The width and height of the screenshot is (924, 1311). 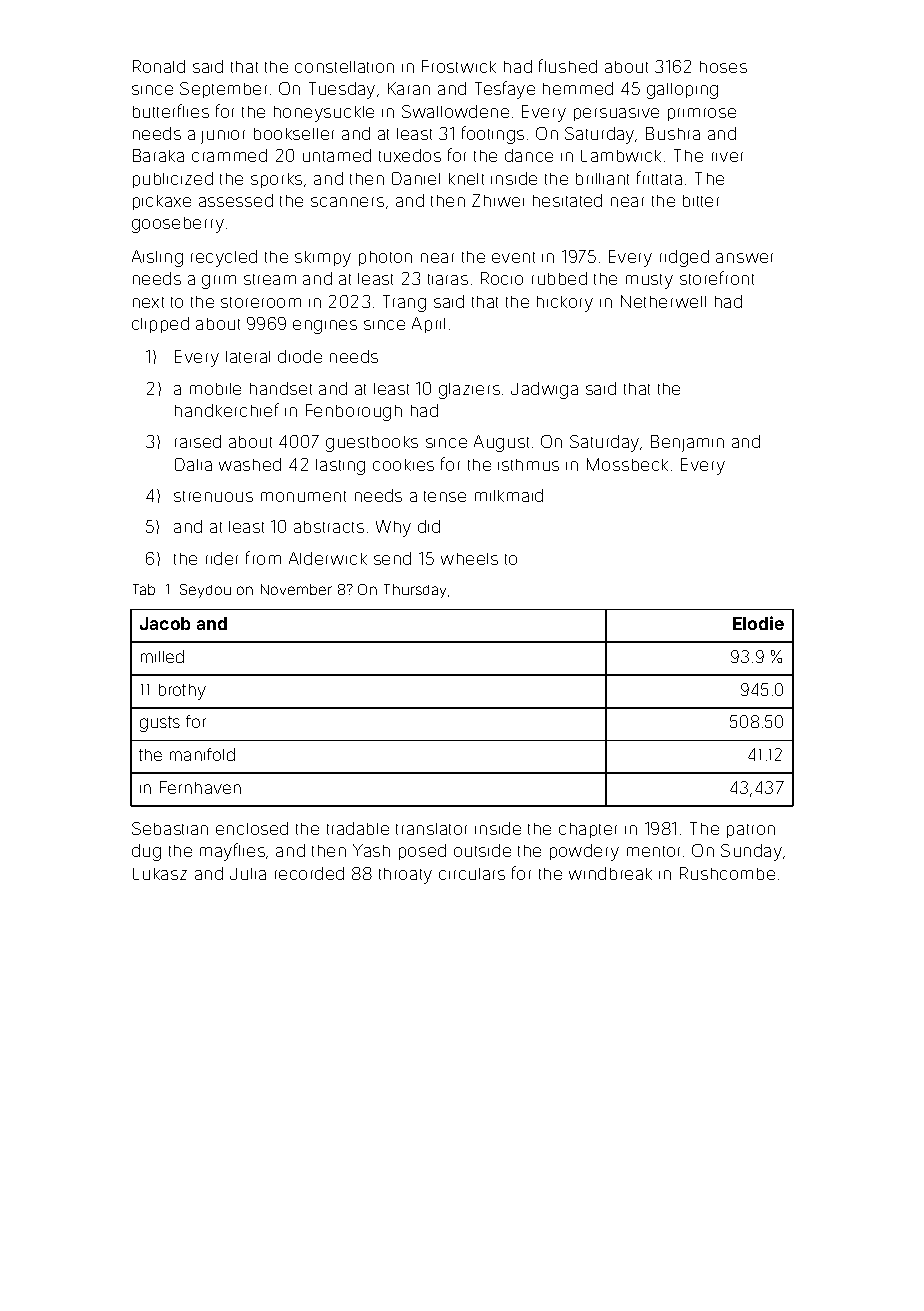 I want to click on Why, so click(x=393, y=528).
